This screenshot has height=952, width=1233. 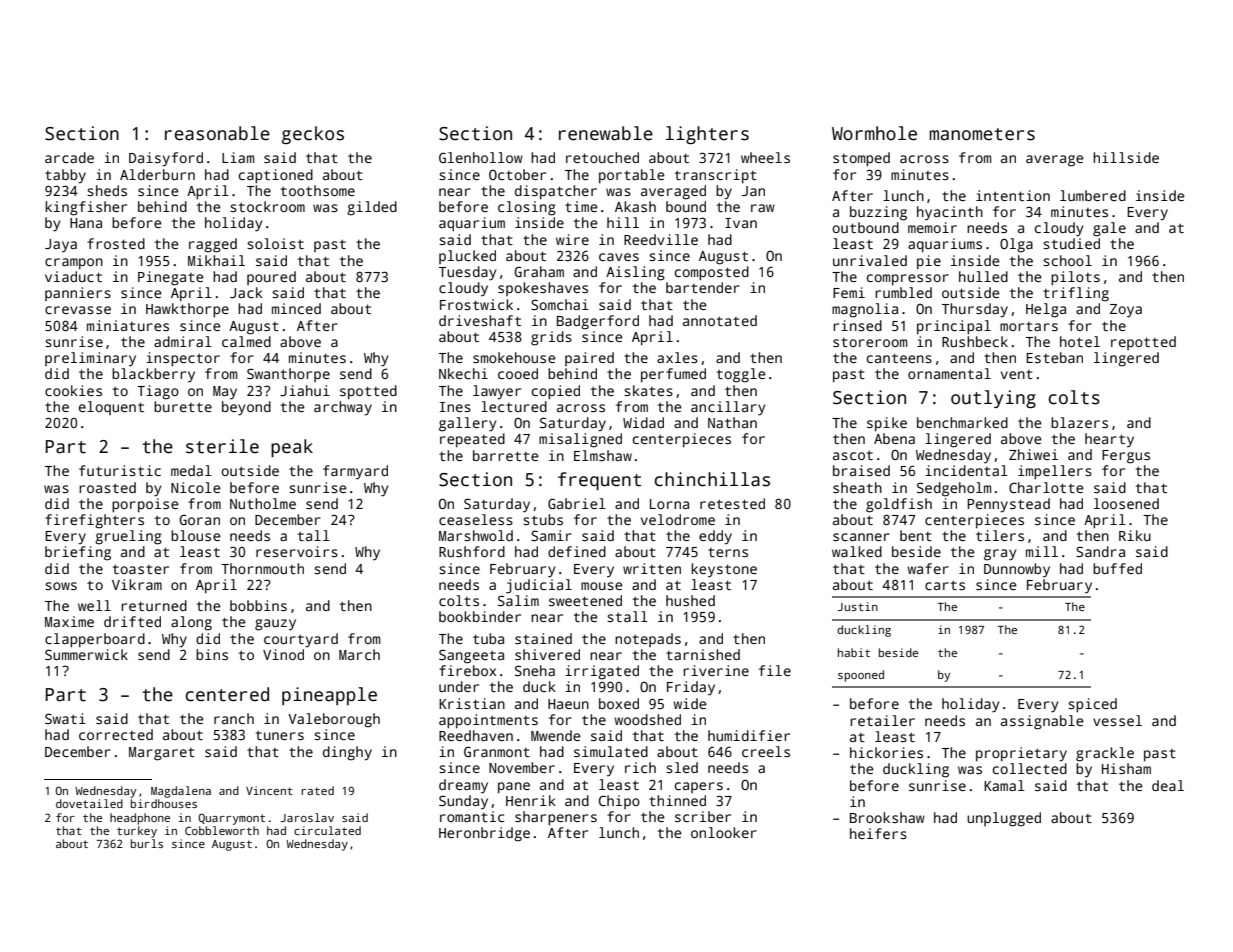 What do you see at coordinates (857, 487) in the screenshot?
I see `sheath` at bounding box center [857, 487].
